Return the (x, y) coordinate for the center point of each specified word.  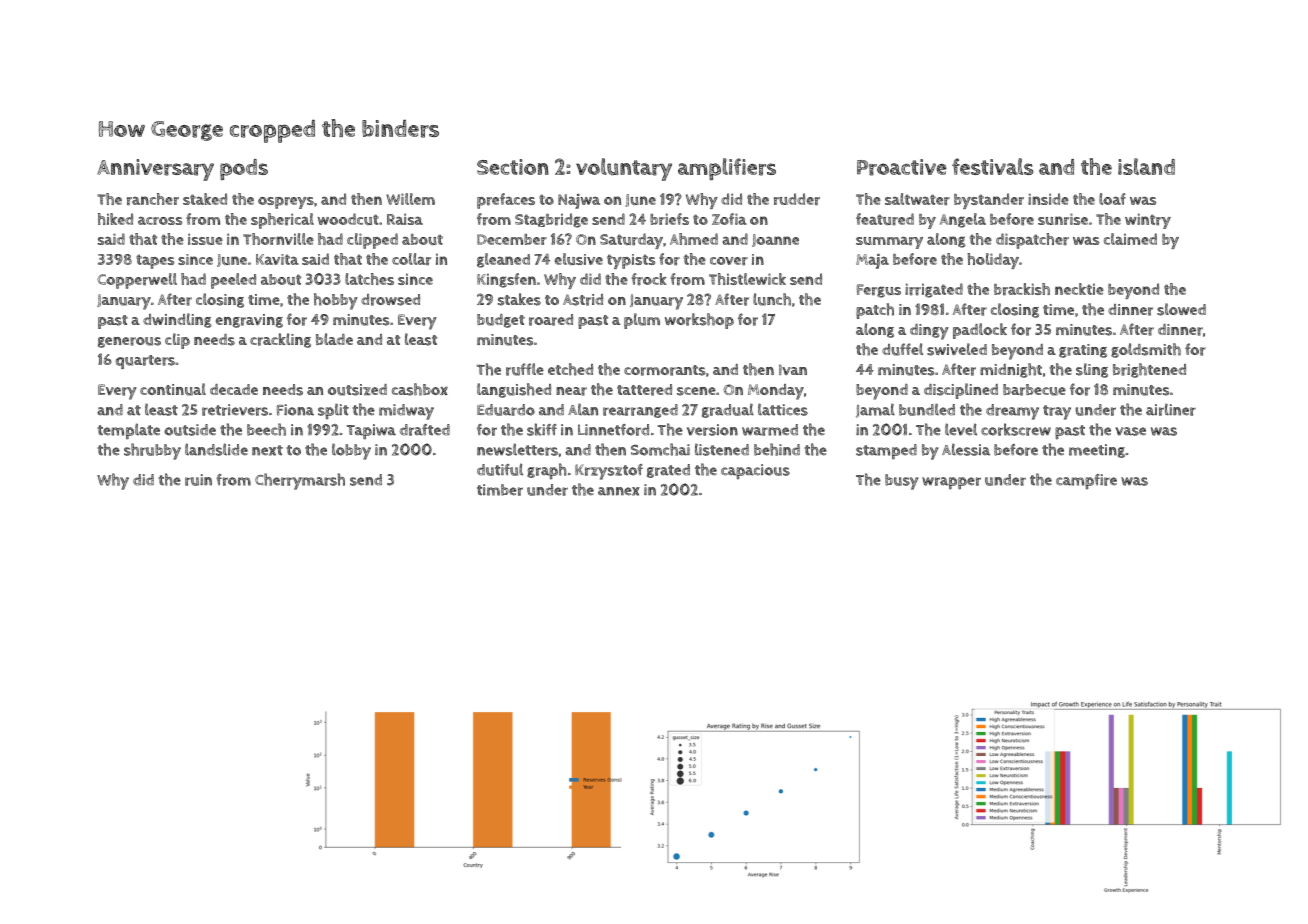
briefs (669, 219)
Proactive (902, 167)
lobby (351, 451)
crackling (280, 340)
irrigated (934, 290)
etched (570, 369)
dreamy (1012, 412)
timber (500, 490)
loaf (1112, 199)
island (1146, 166)
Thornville (278, 239)
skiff (542, 429)
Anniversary (155, 170)
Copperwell (137, 281)
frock (649, 279)
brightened (1149, 370)
